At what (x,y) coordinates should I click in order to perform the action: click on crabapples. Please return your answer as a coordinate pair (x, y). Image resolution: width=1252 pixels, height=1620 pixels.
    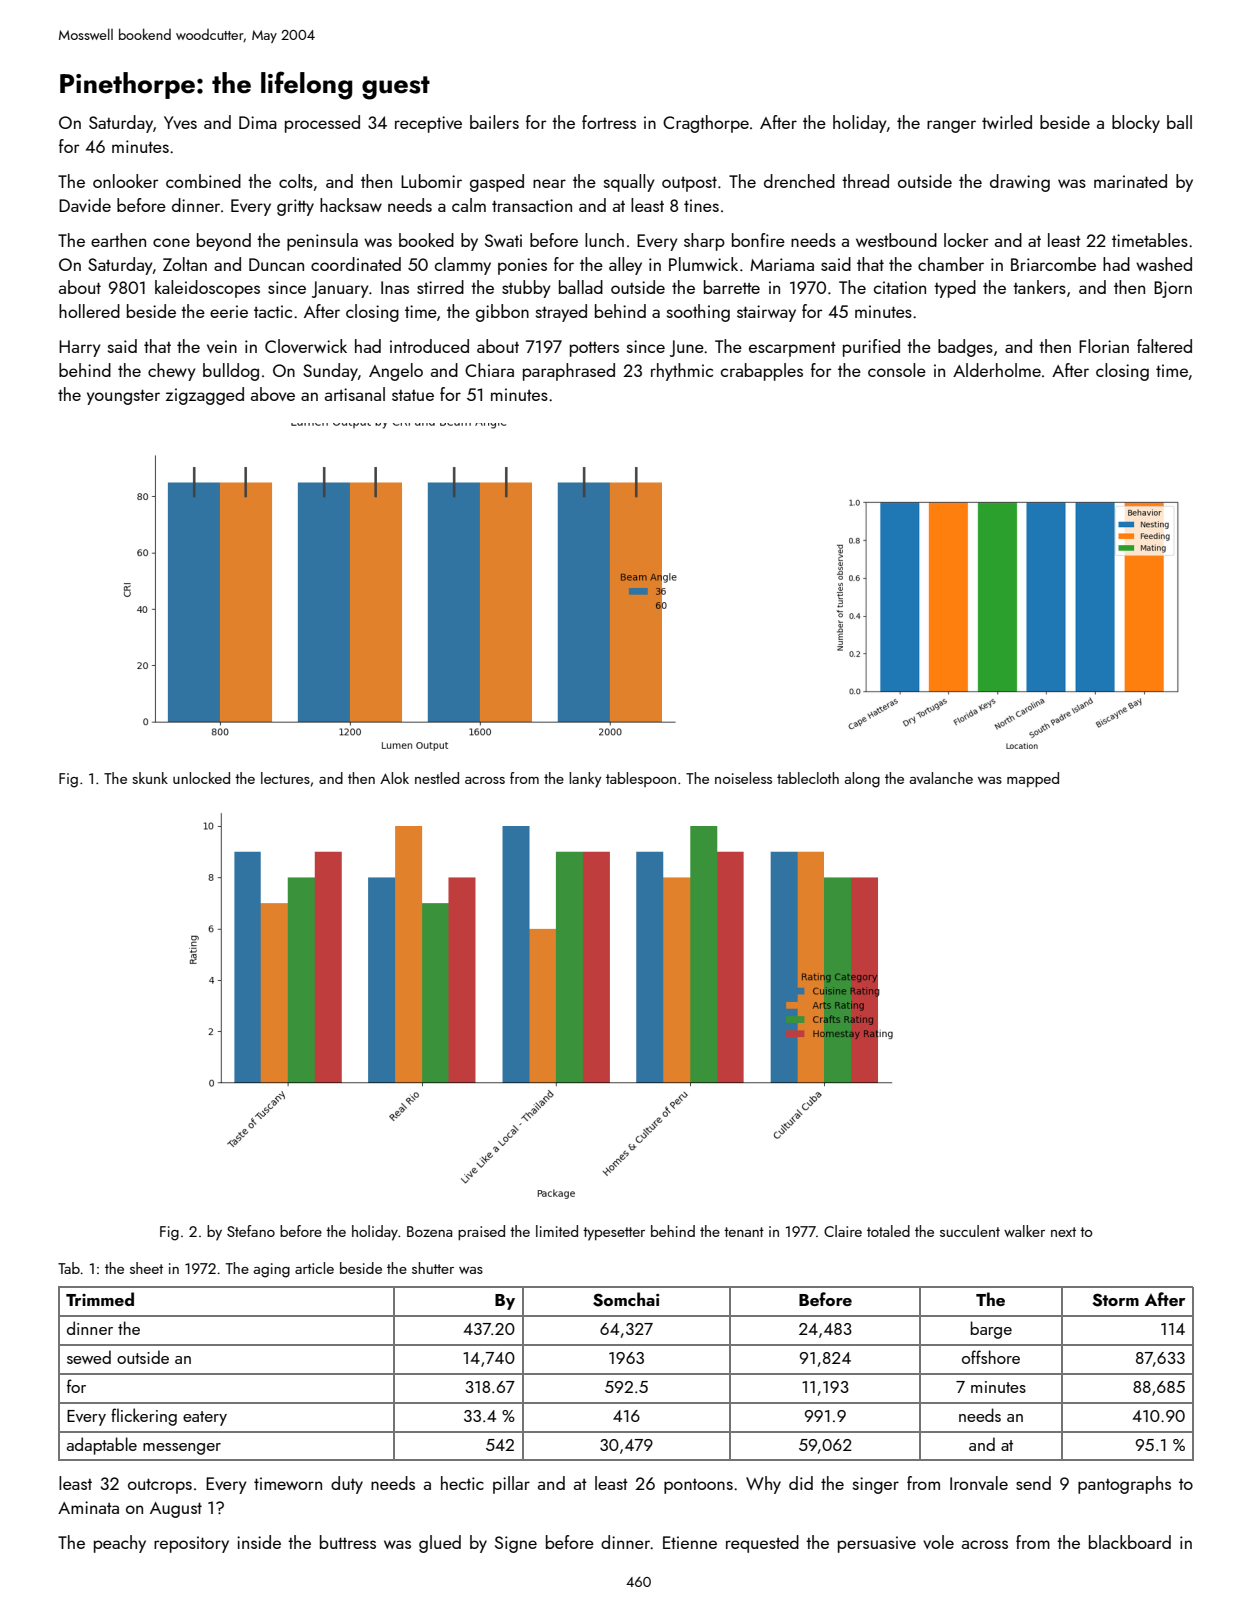
    Looking at the image, I should click on (762, 372).
